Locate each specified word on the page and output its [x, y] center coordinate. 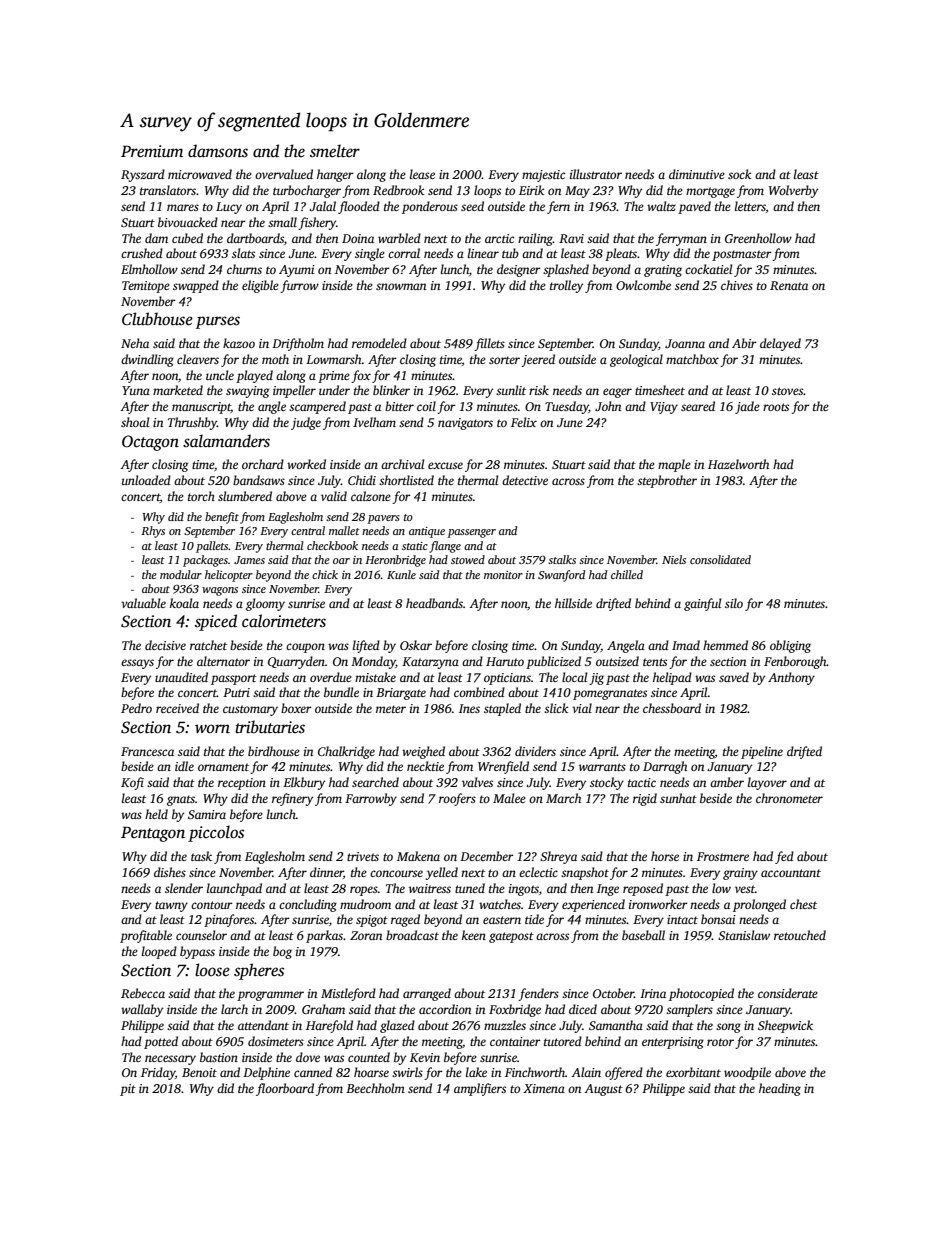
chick [325, 574]
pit [128, 1090]
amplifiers [480, 1089]
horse [665, 856]
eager [617, 393]
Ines [469, 708]
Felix [524, 422]
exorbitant [693, 1072]
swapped [196, 286]
